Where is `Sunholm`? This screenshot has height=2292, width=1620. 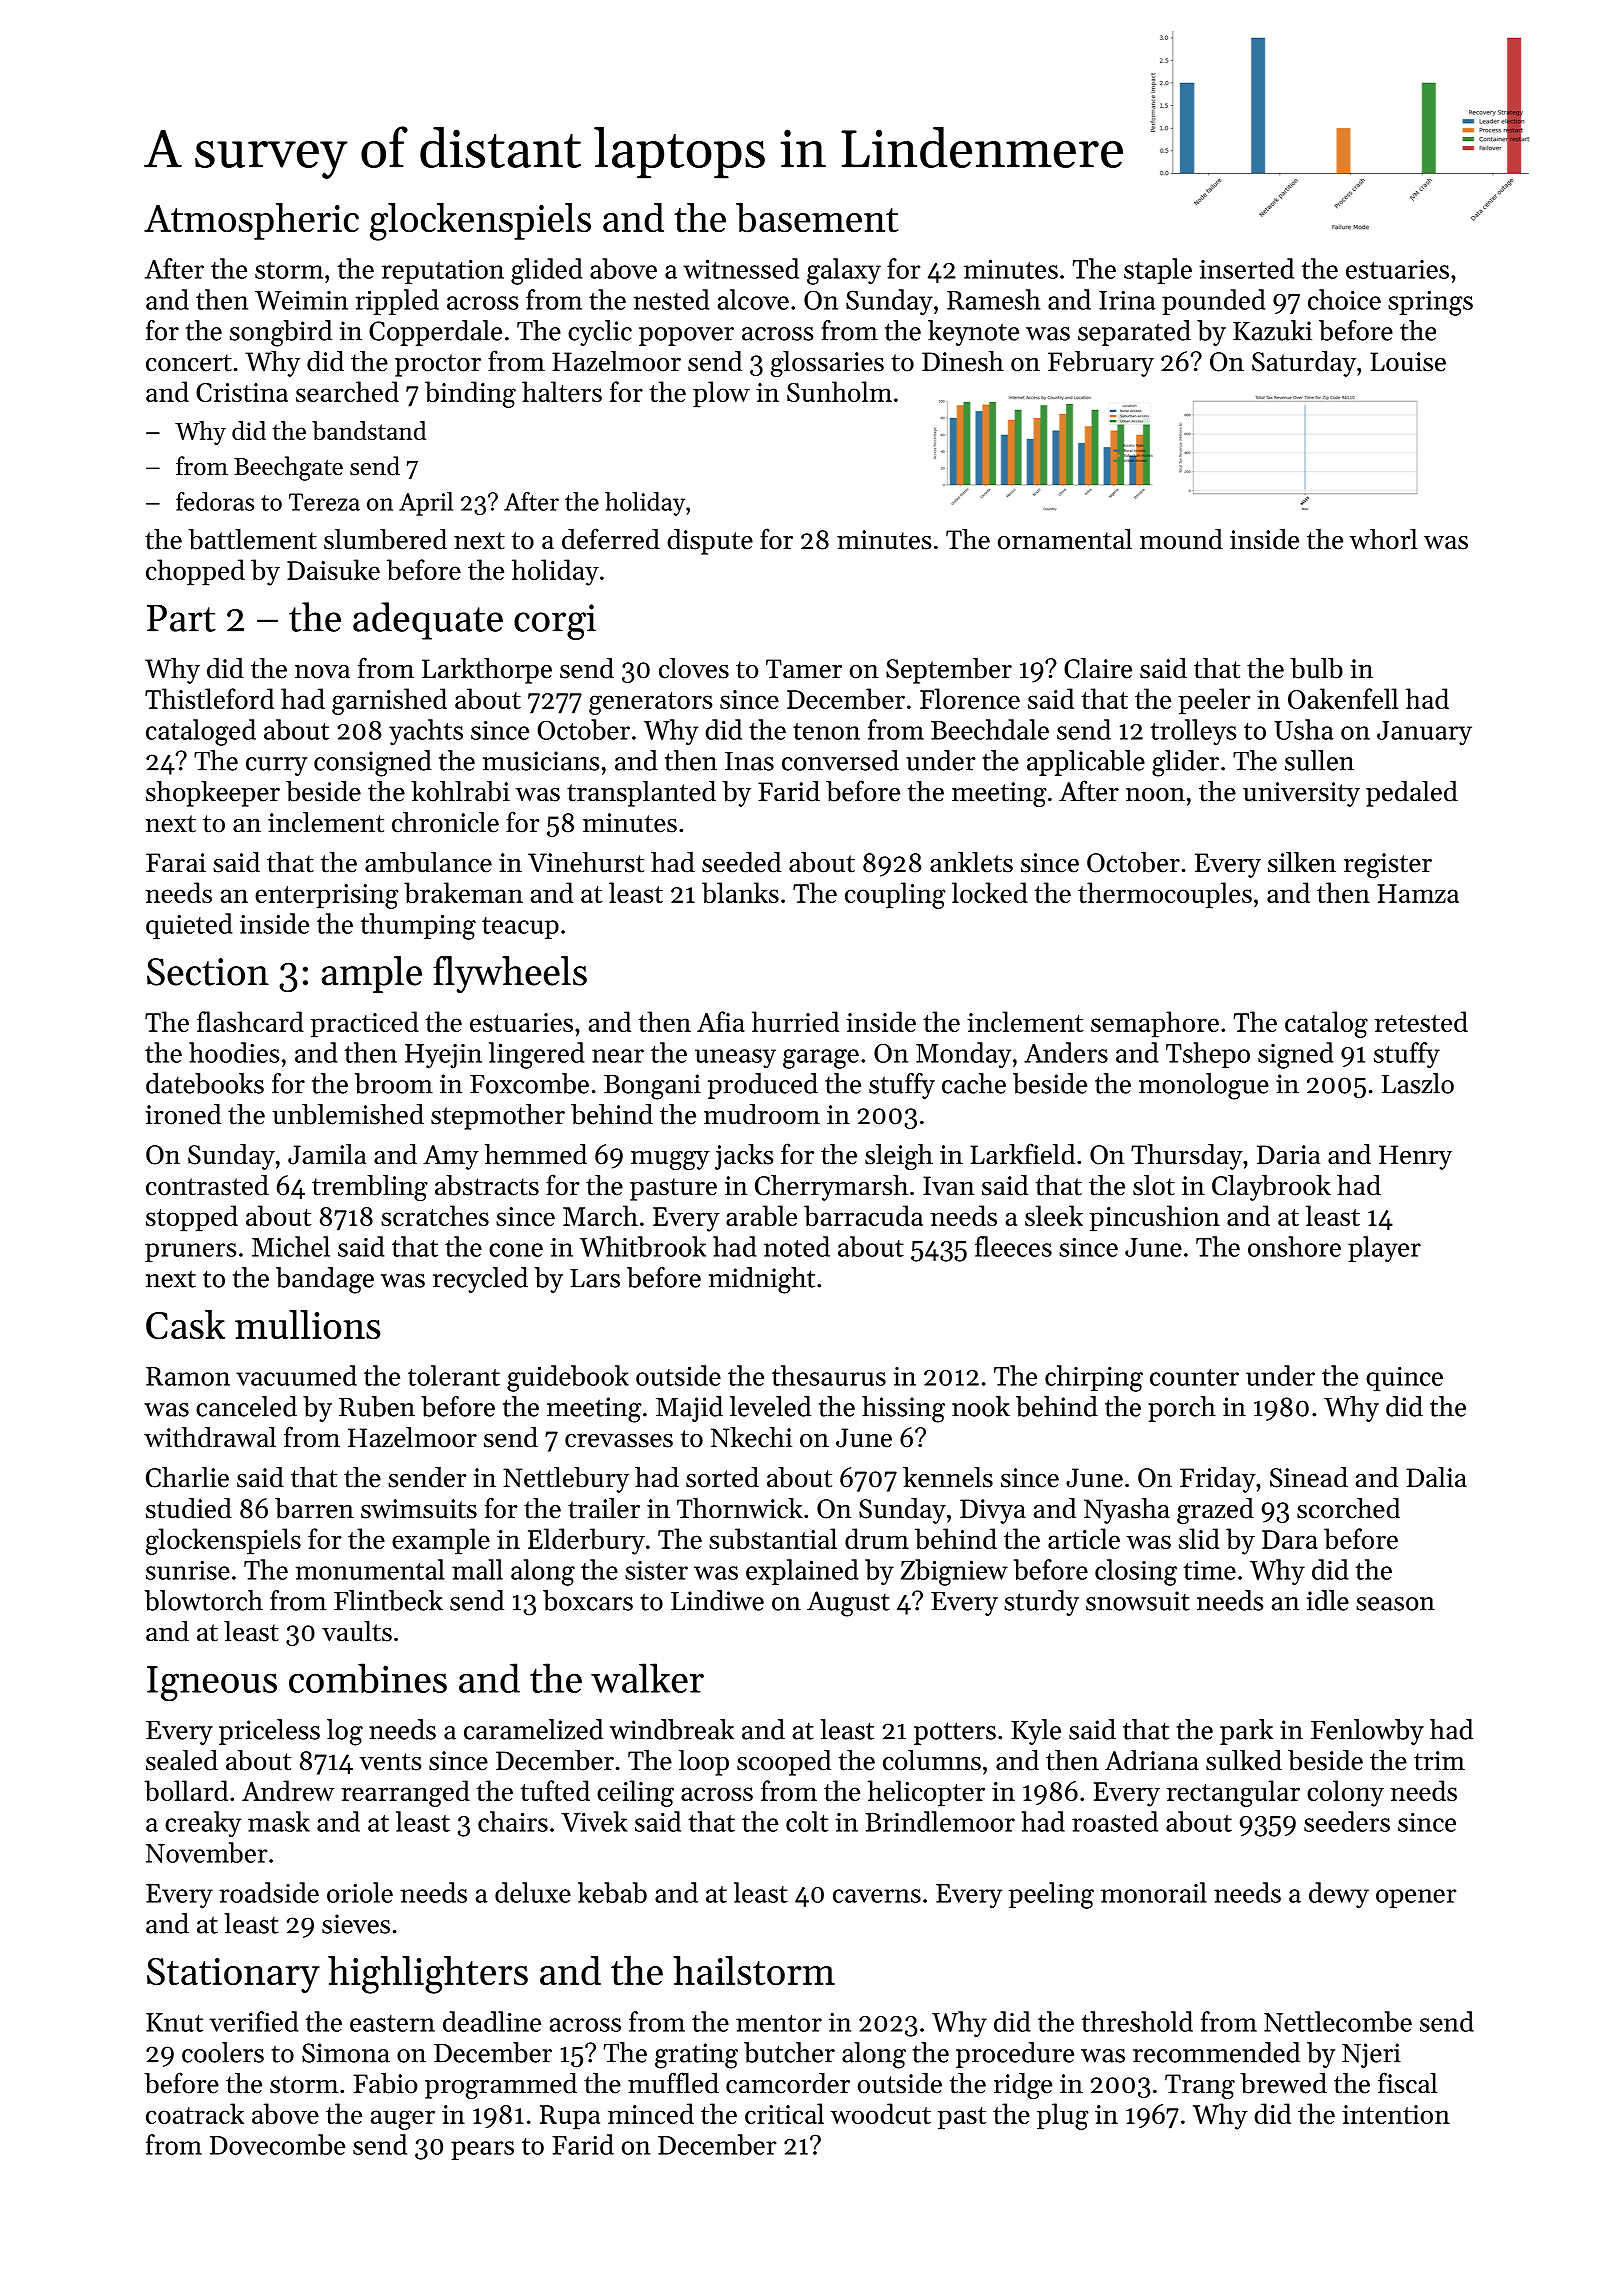 Sunholm is located at coordinates (839, 391).
